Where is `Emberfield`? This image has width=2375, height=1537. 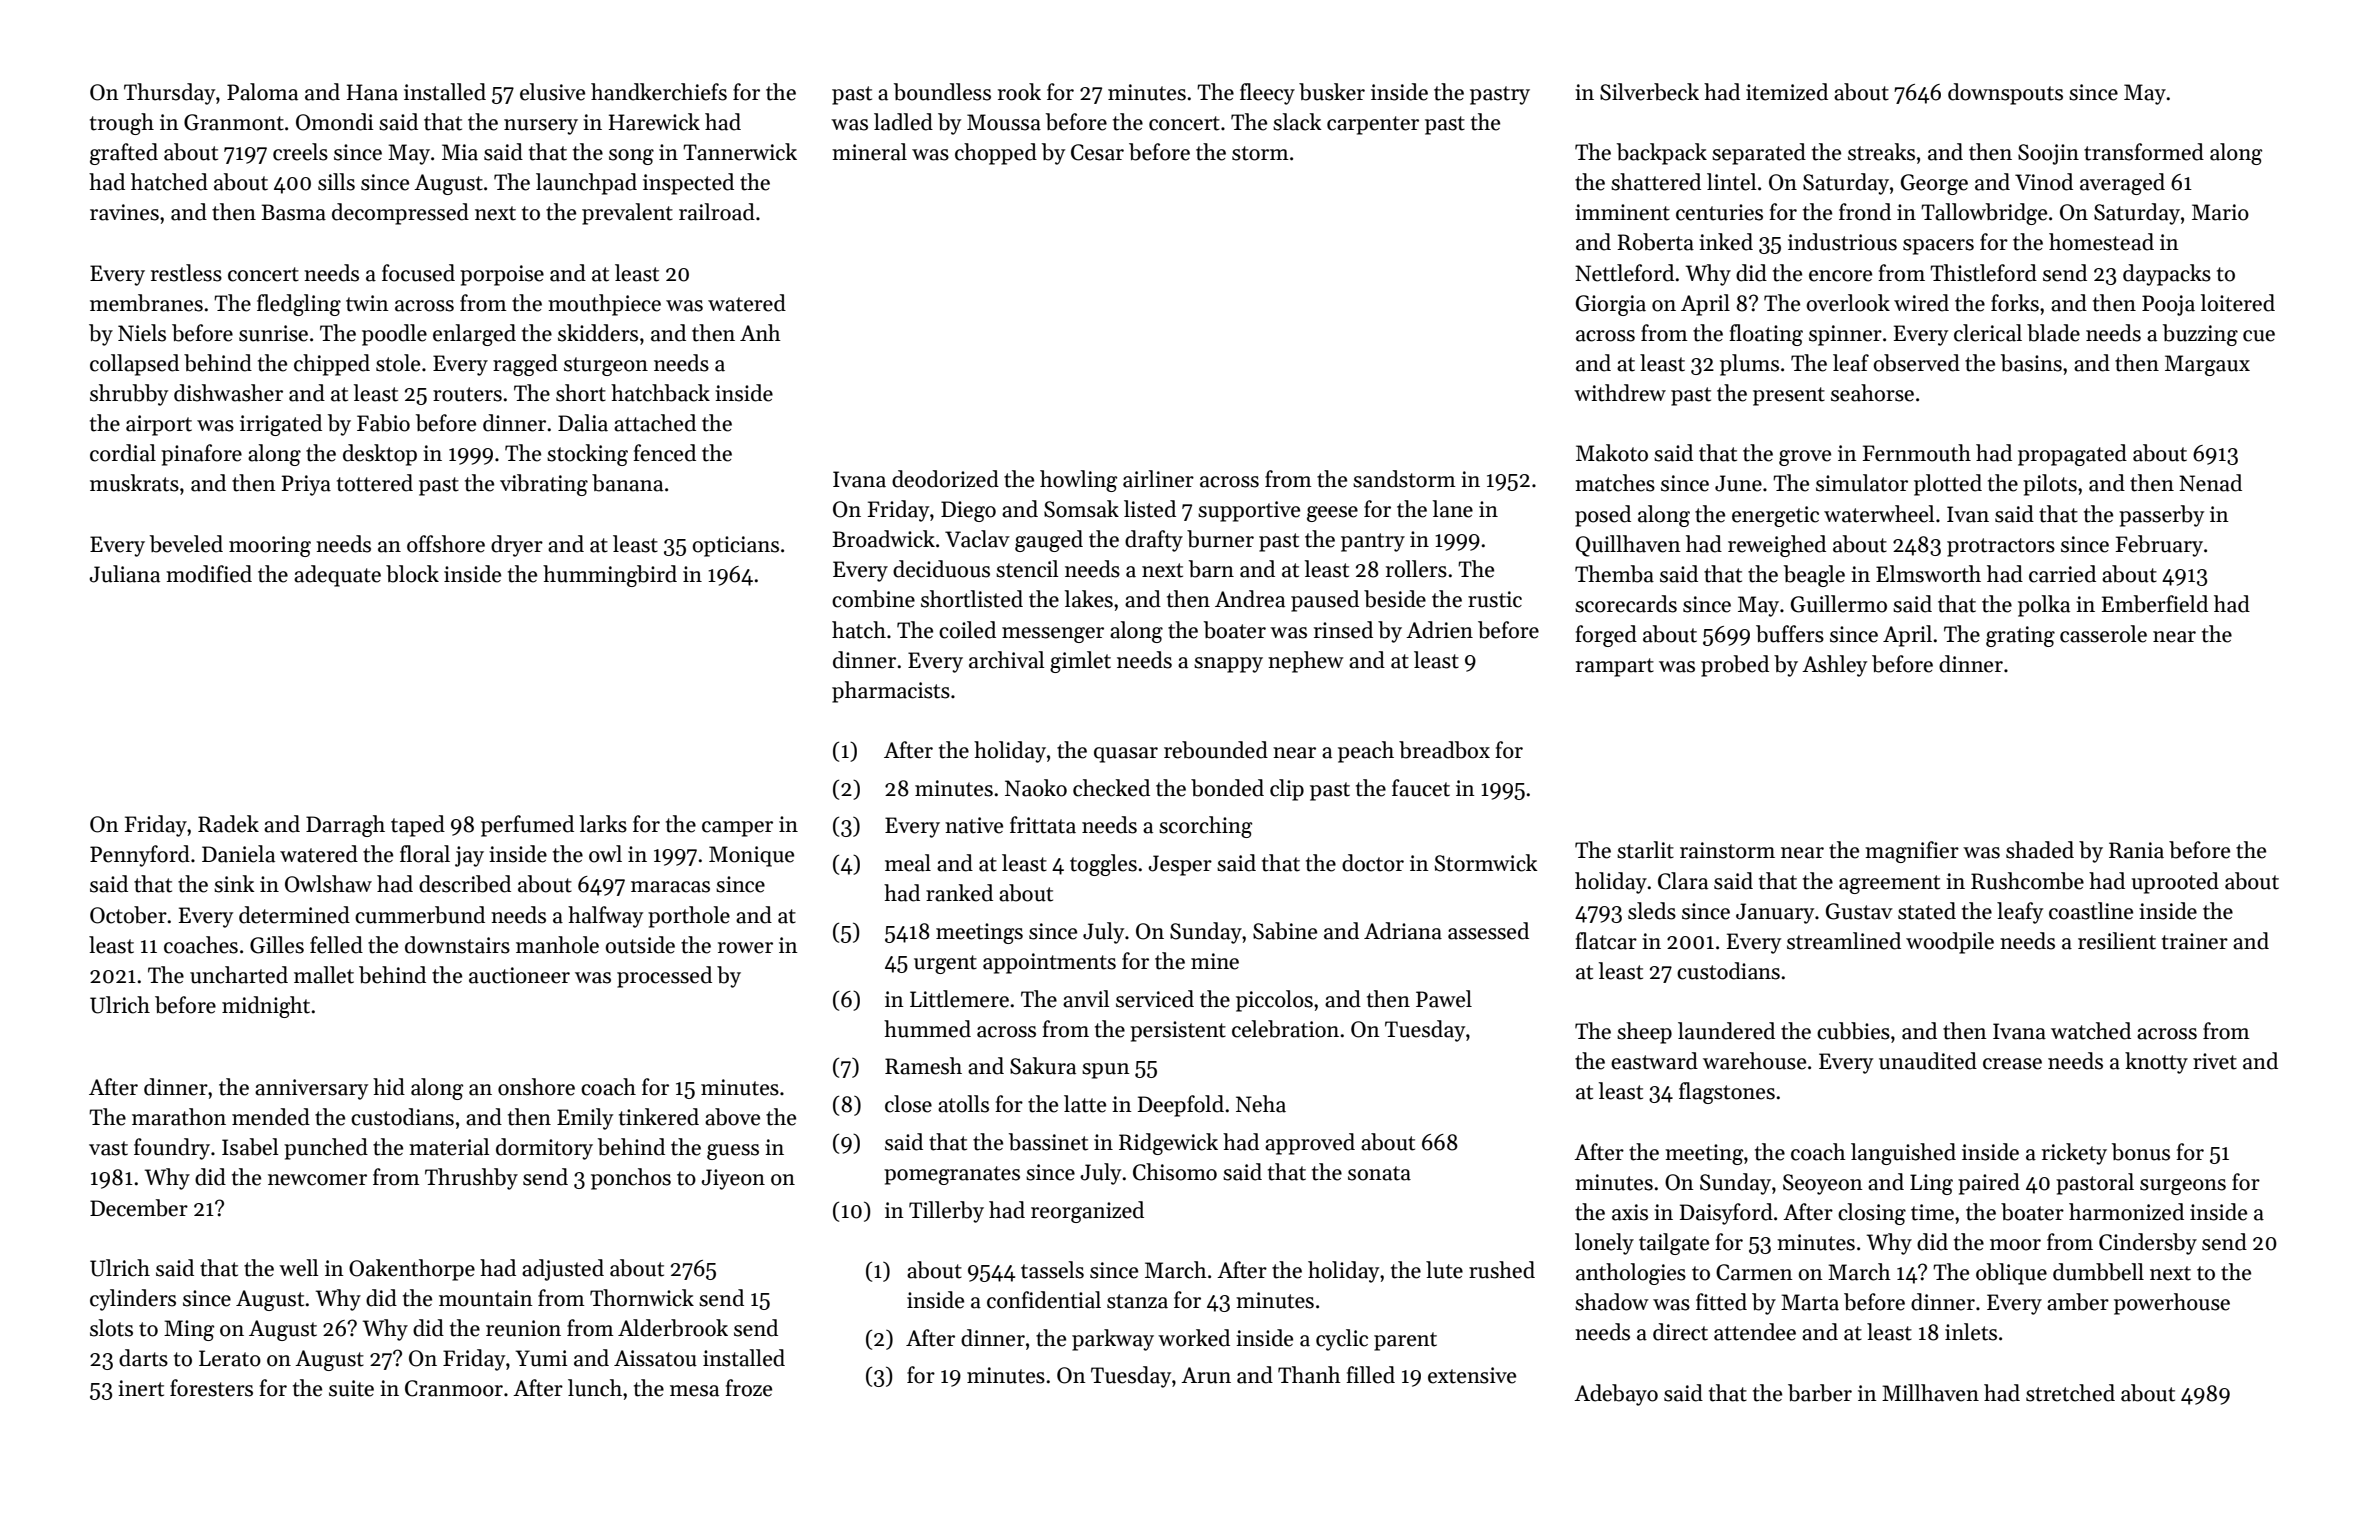
Emberfield is located at coordinates (2155, 604).
